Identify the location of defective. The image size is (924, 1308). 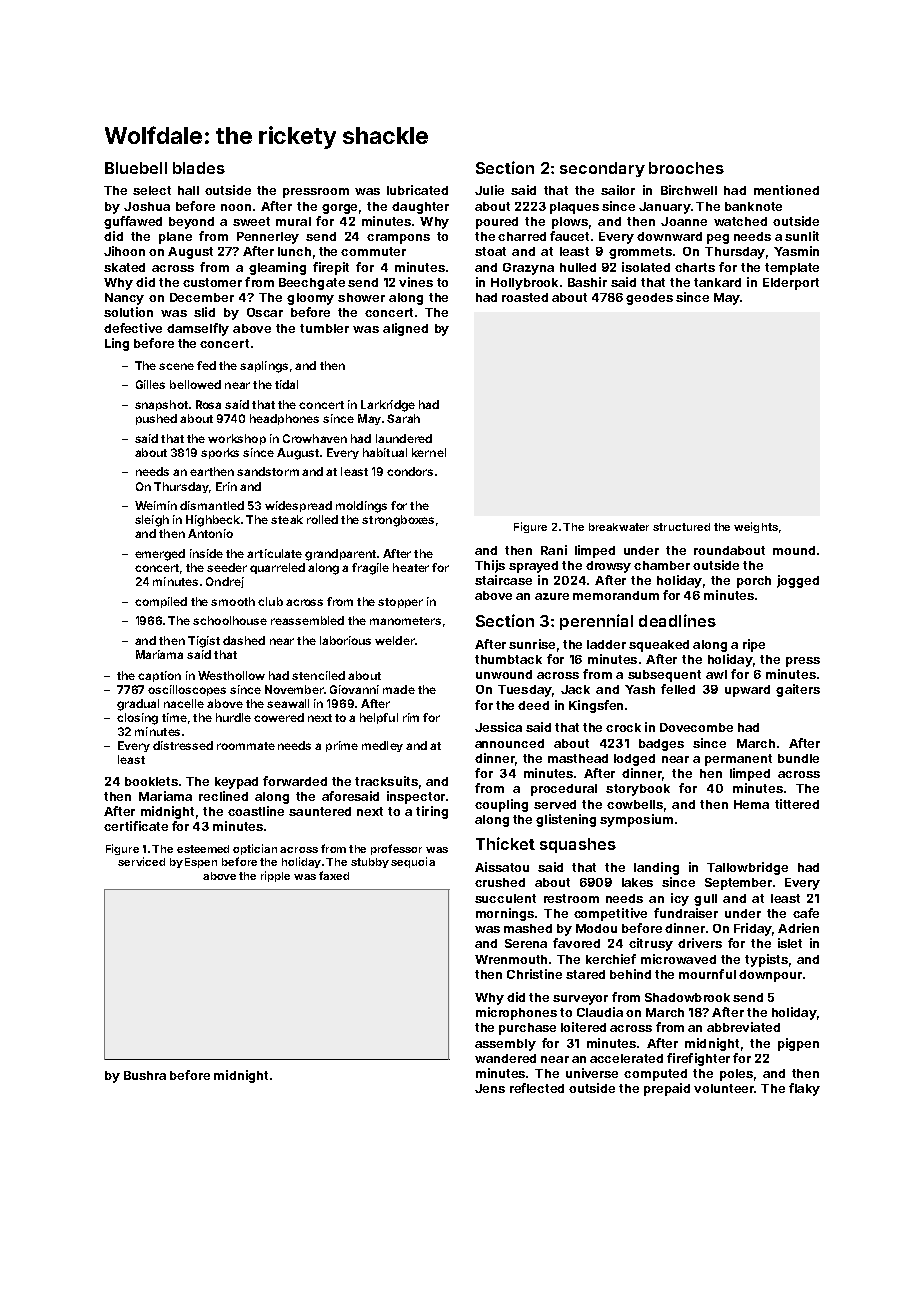
(133, 328).
